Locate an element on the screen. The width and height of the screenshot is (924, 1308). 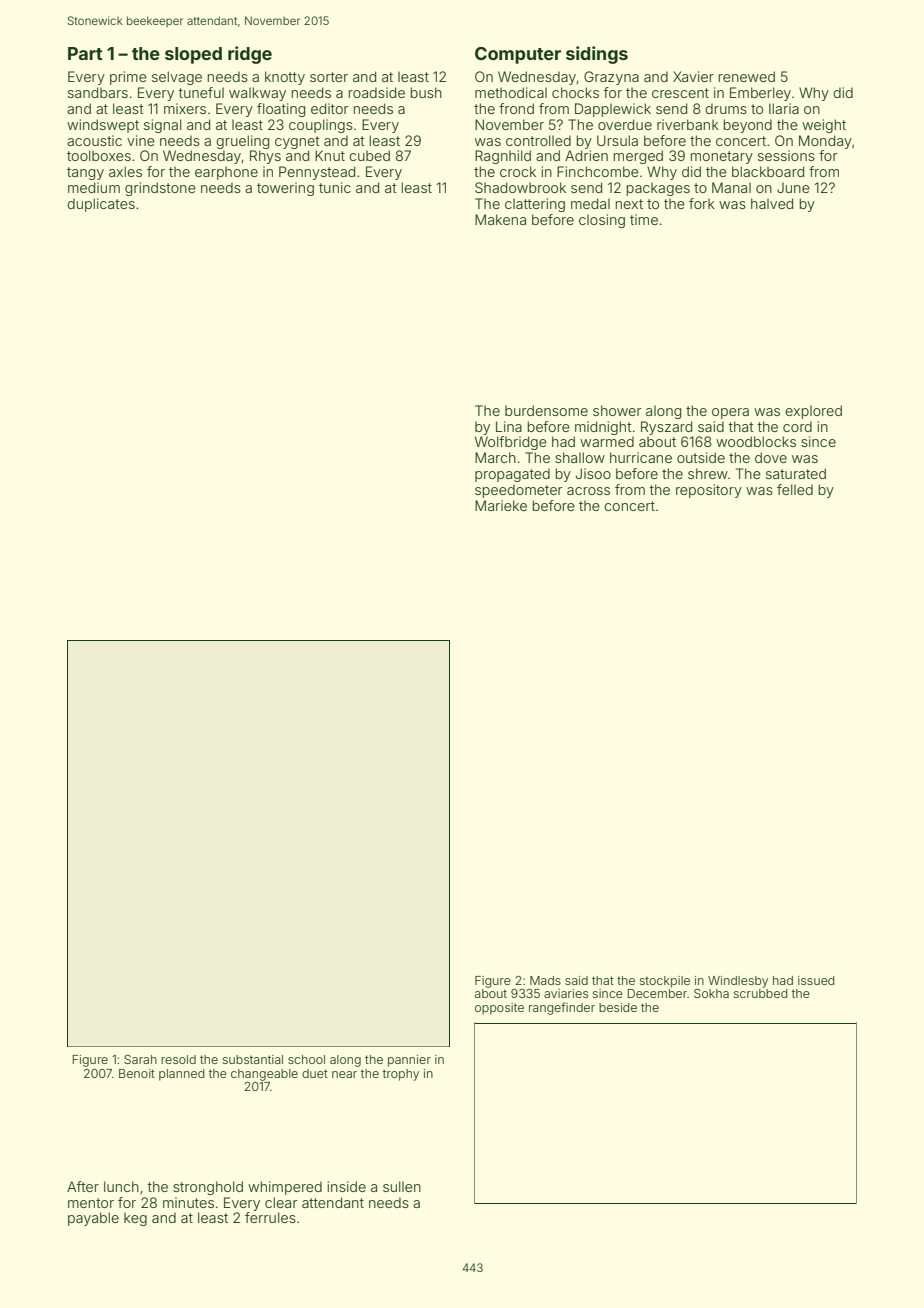
Mads is located at coordinates (545, 980).
